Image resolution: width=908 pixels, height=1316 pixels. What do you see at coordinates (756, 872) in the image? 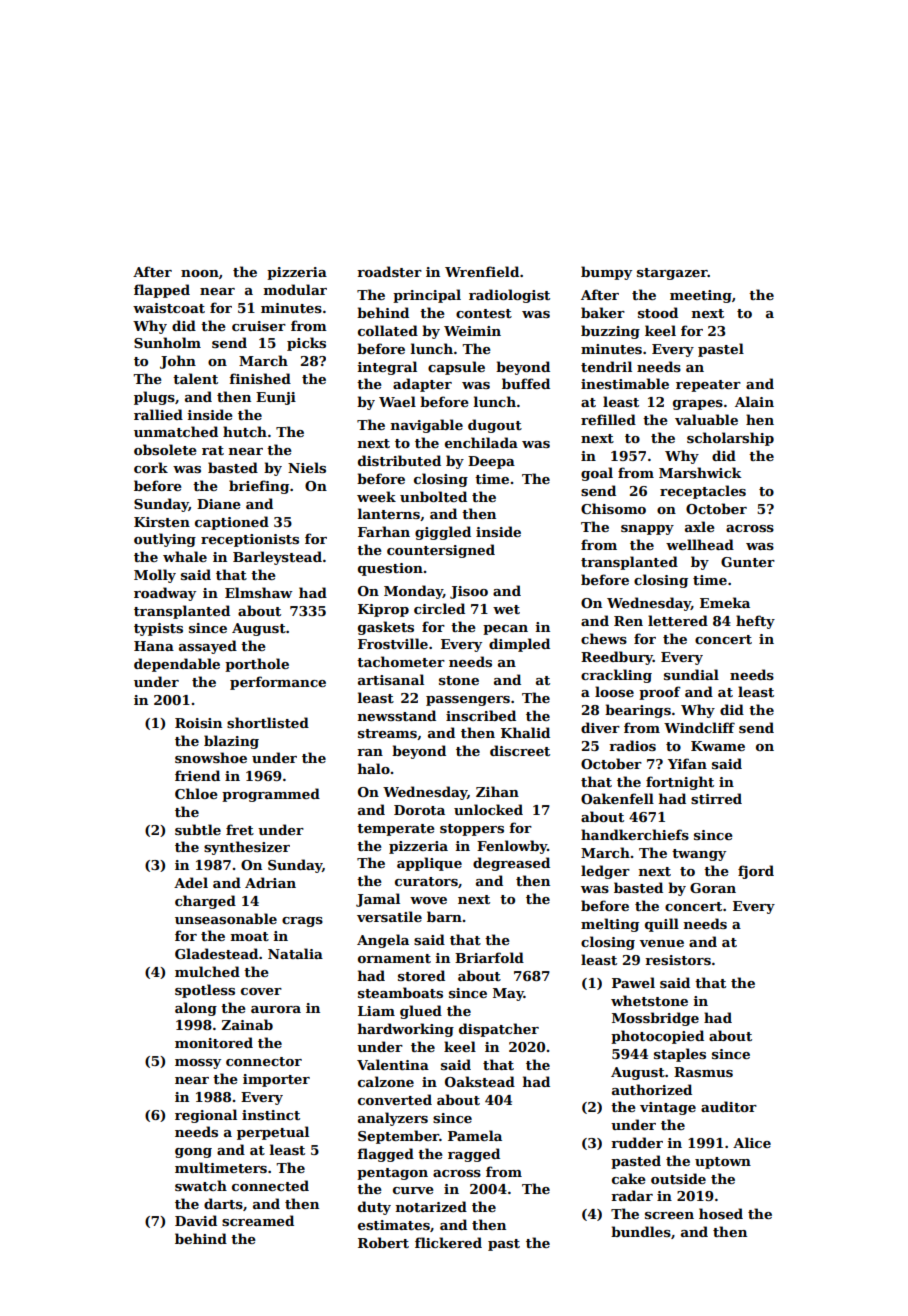
I see `fjord` at bounding box center [756, 872].
